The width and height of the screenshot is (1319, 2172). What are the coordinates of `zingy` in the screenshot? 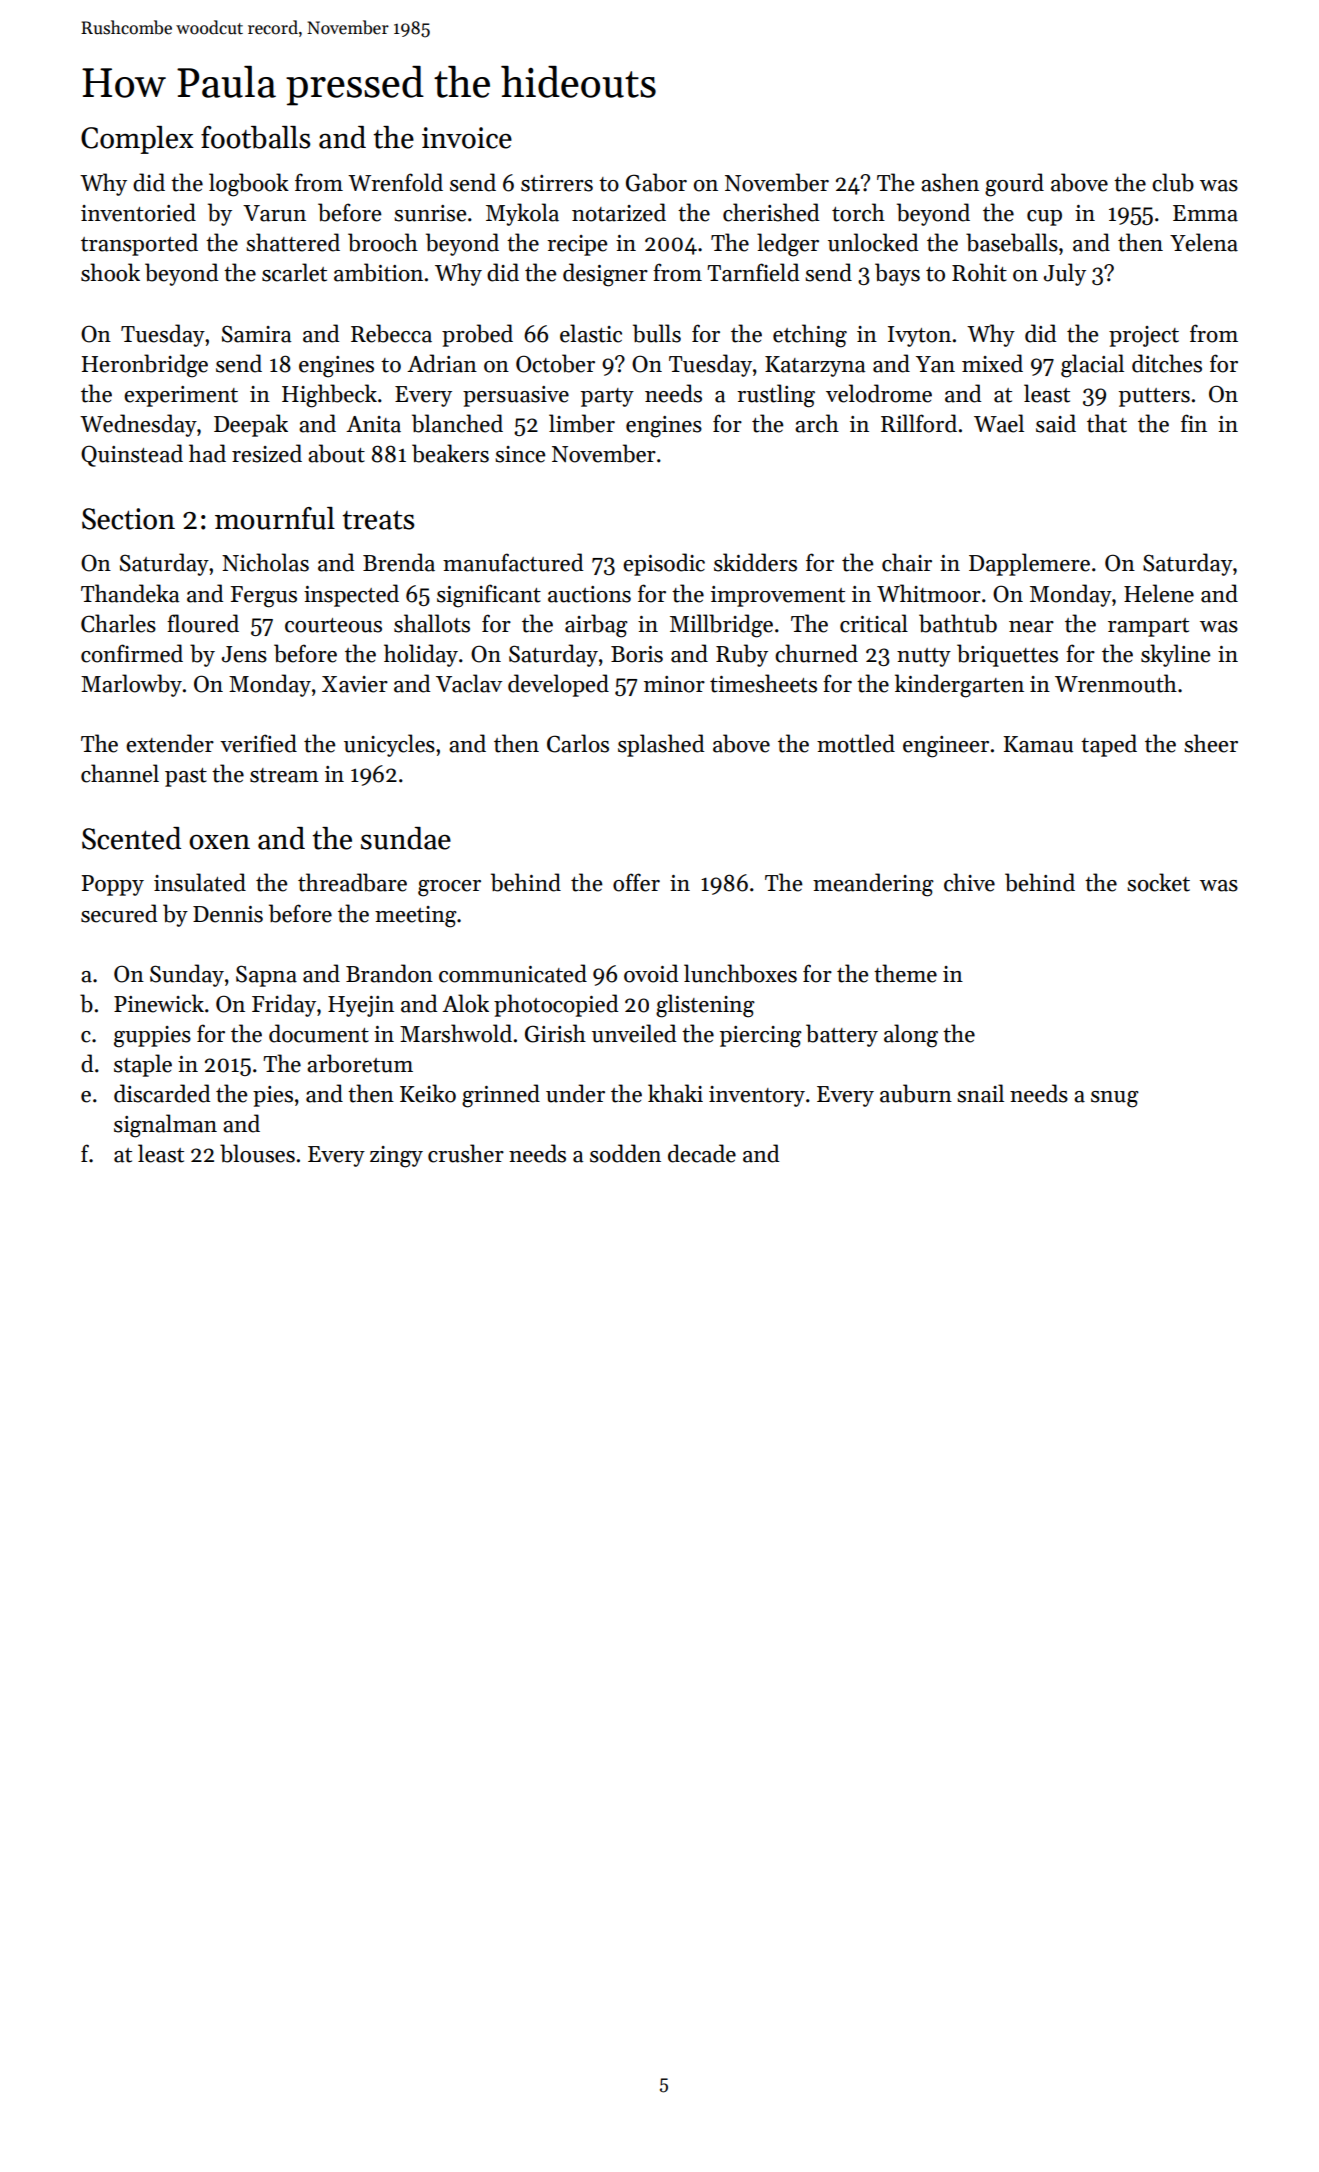 It's located at (396, 1157).
